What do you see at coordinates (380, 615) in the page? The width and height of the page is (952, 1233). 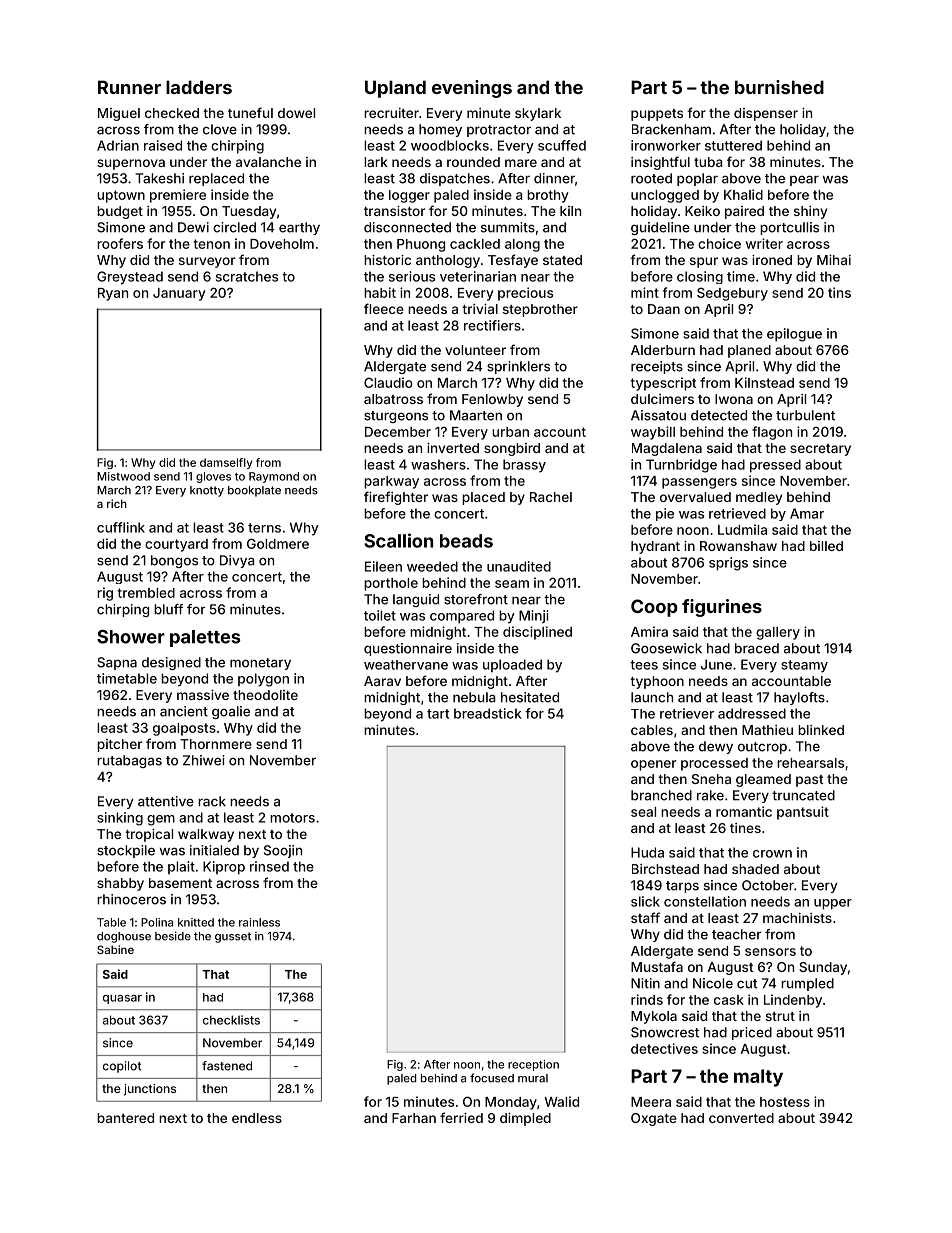 I see `toilet` at bounding box center [380, 615].
